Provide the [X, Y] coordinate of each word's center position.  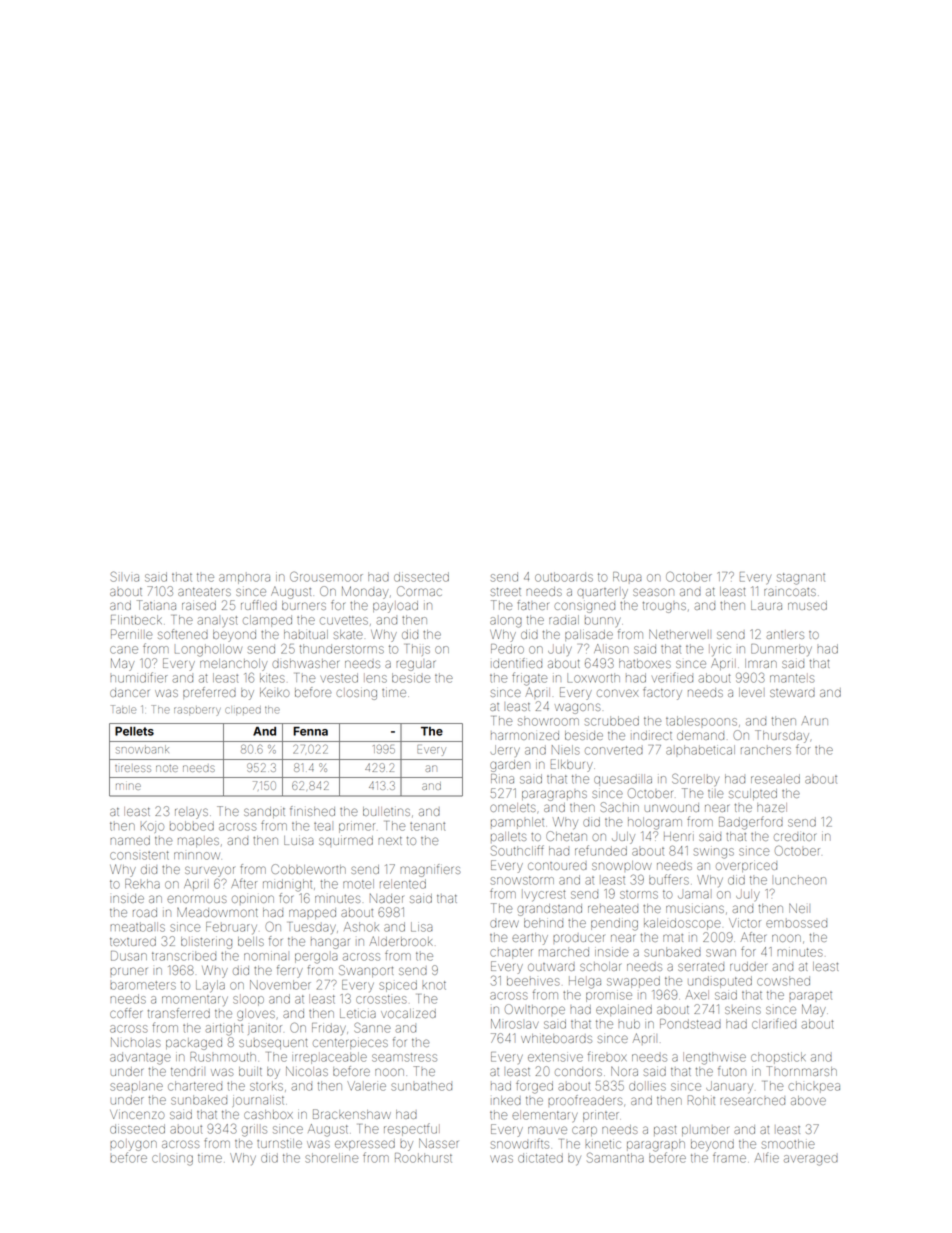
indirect [652, 735]
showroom [548, 721]
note [167, 768]
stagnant [801, 579]
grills [254, 1131]
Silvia [125, 576]
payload [395, 607]
